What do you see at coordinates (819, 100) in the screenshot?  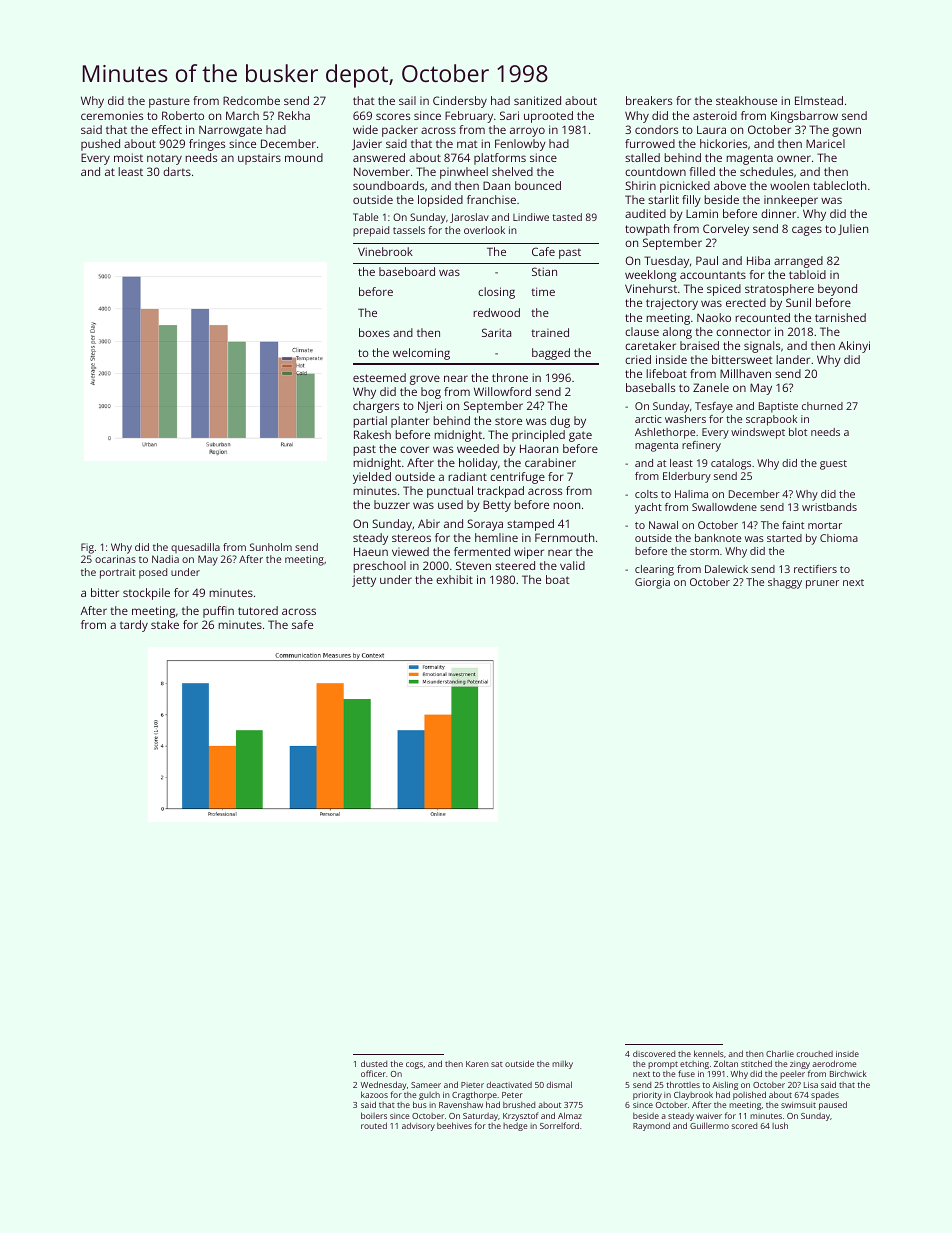 I see `Elmstead` at bounding box center [819, 100].
